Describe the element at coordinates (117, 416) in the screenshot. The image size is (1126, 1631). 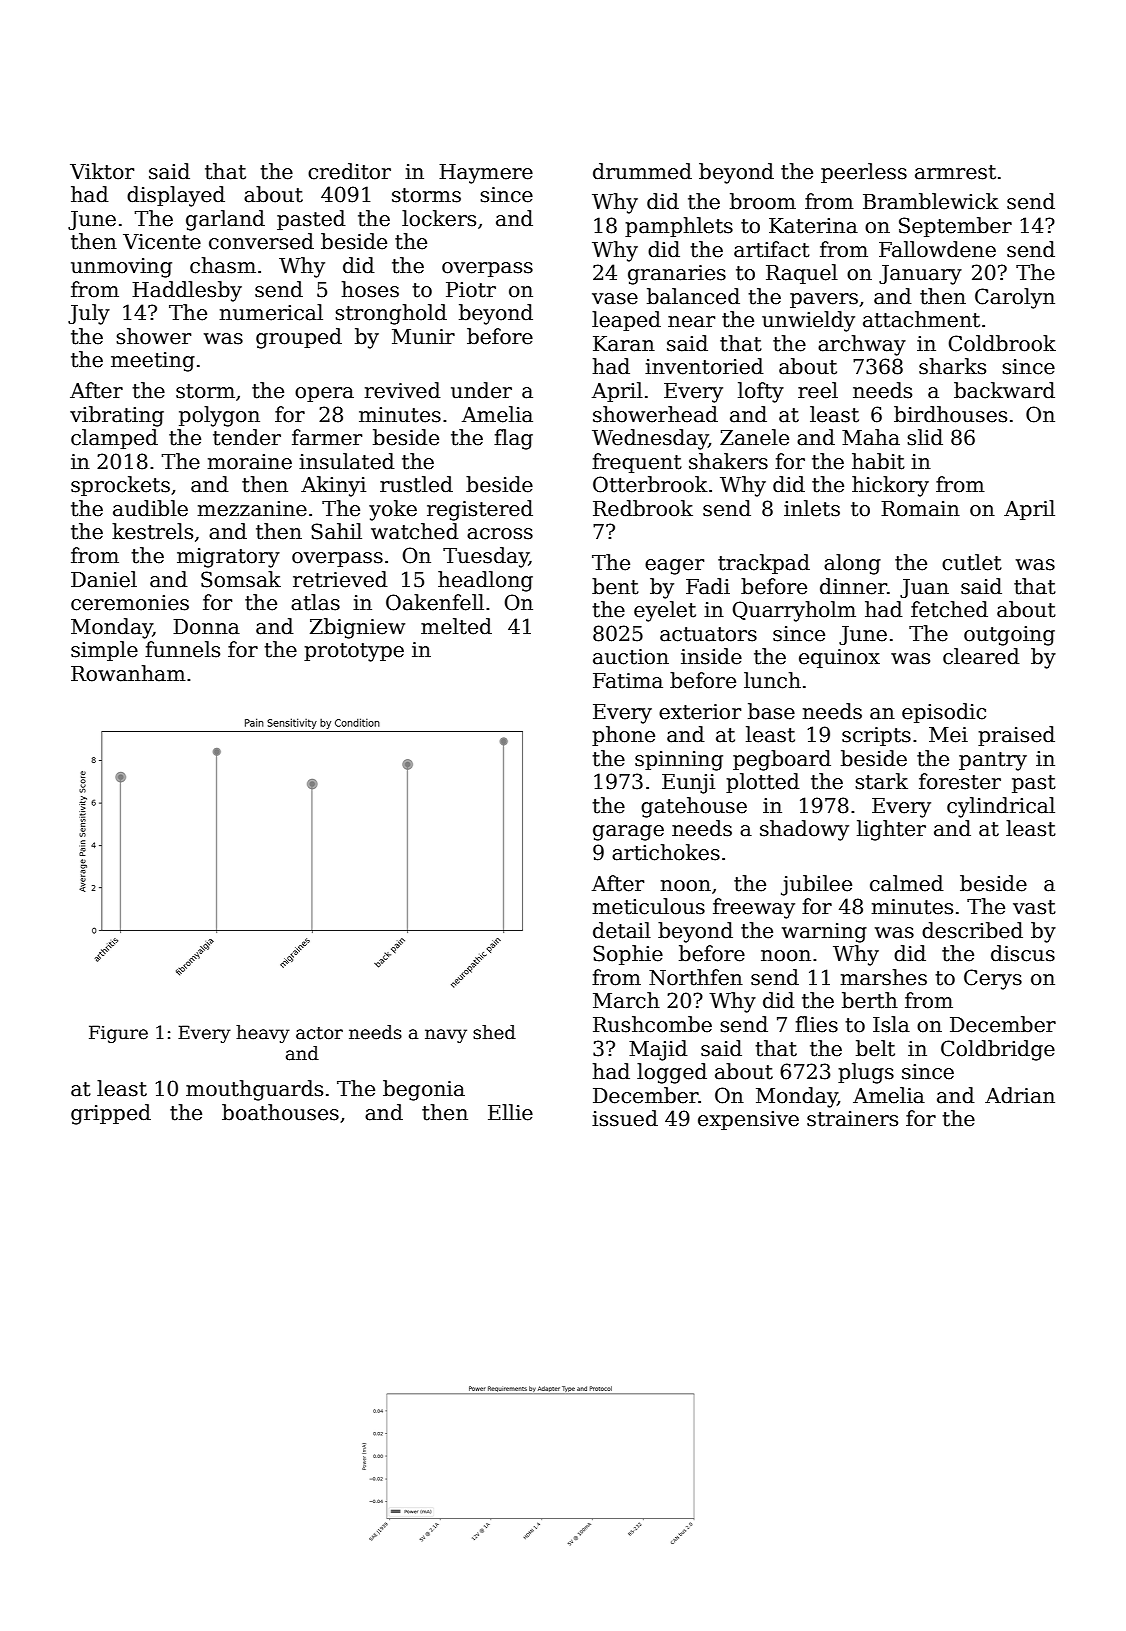
I see `vibrating` at that location.
